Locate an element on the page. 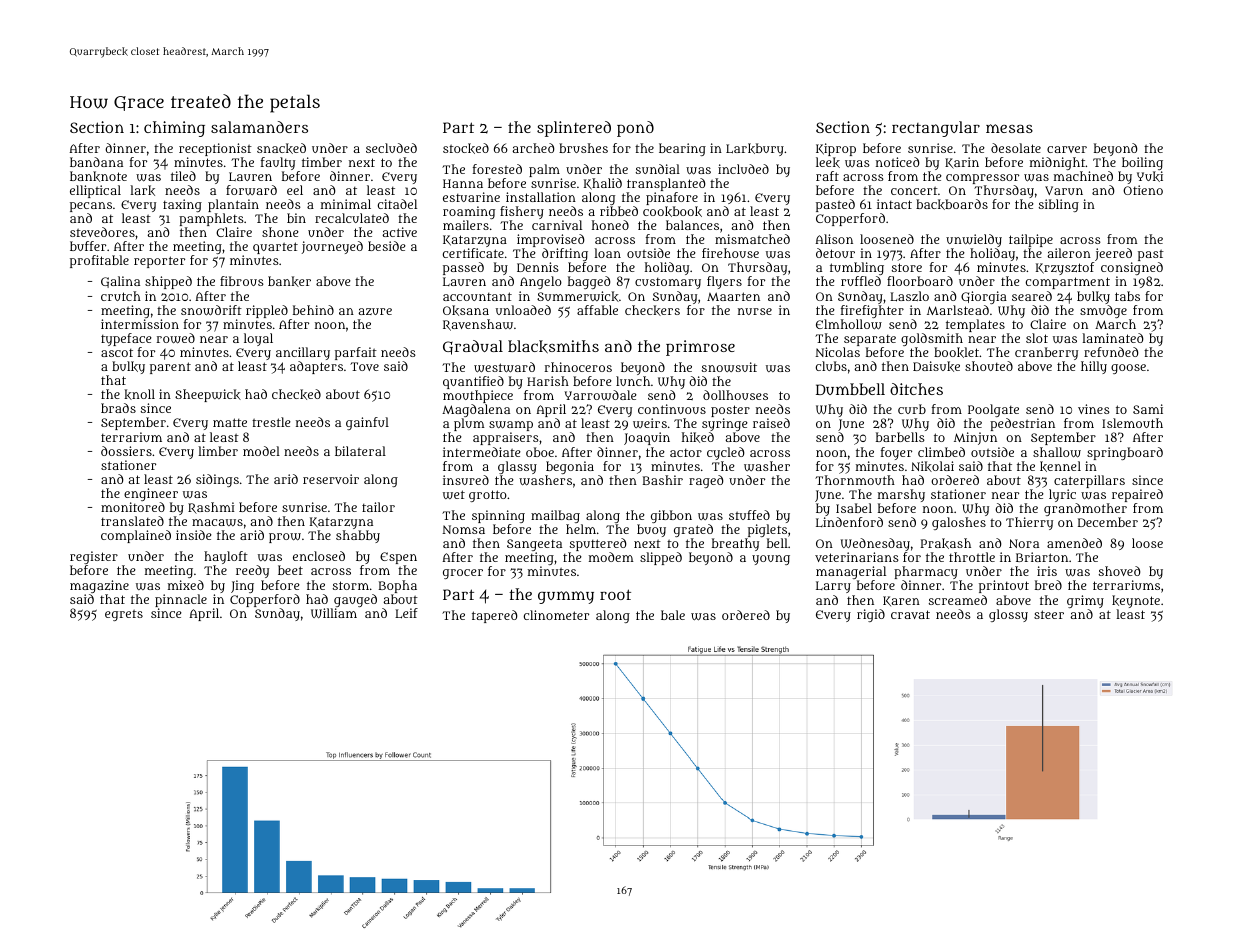  bale is located at coordinates (673, 615).
